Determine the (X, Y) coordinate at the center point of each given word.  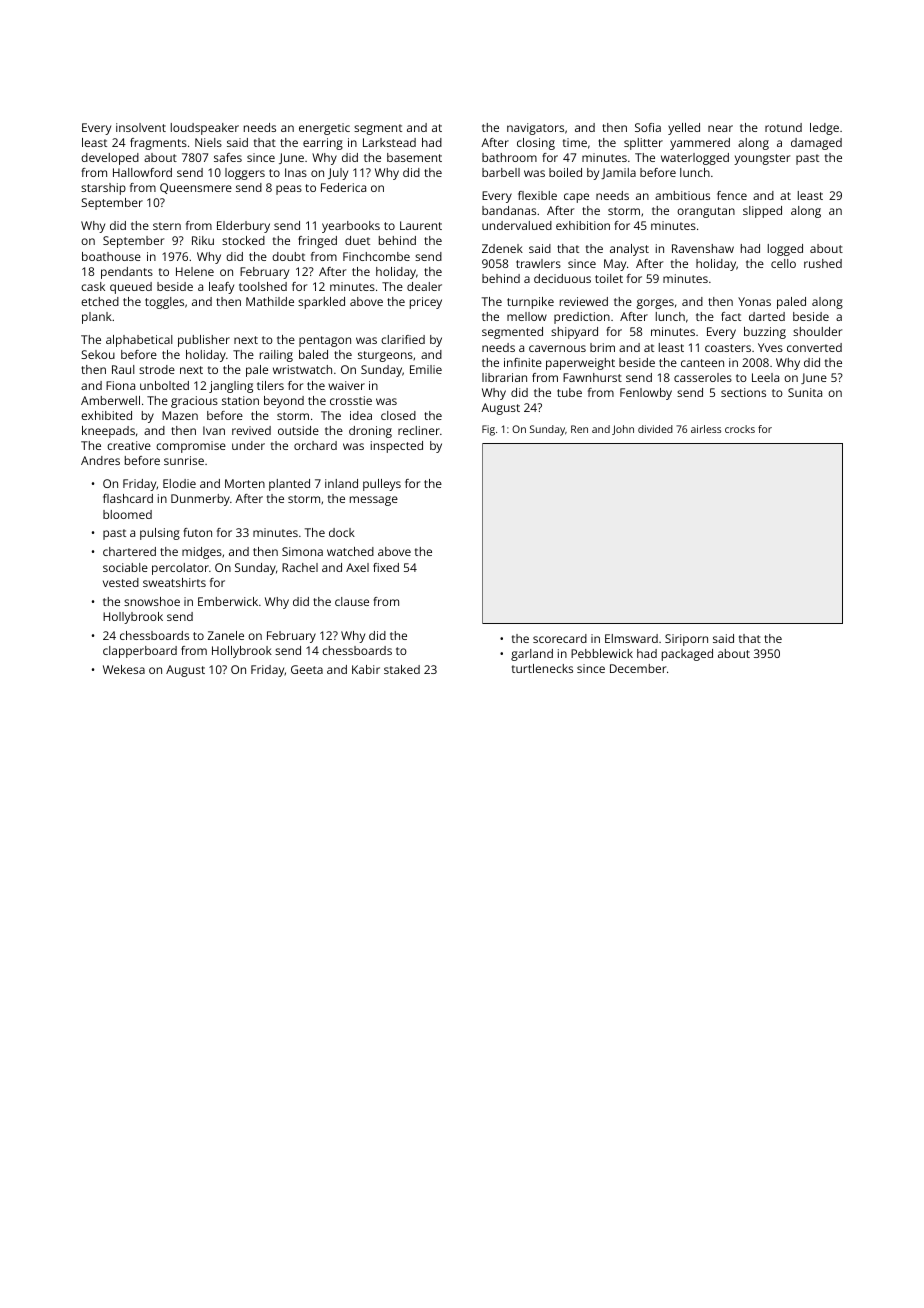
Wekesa (124, 669)
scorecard (560, 638)
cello (783, 263)
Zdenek (502, 248)
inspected (397, 447)
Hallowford (142, 172)
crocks (740, 429)
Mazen (180, 415)
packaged (687, 655)
